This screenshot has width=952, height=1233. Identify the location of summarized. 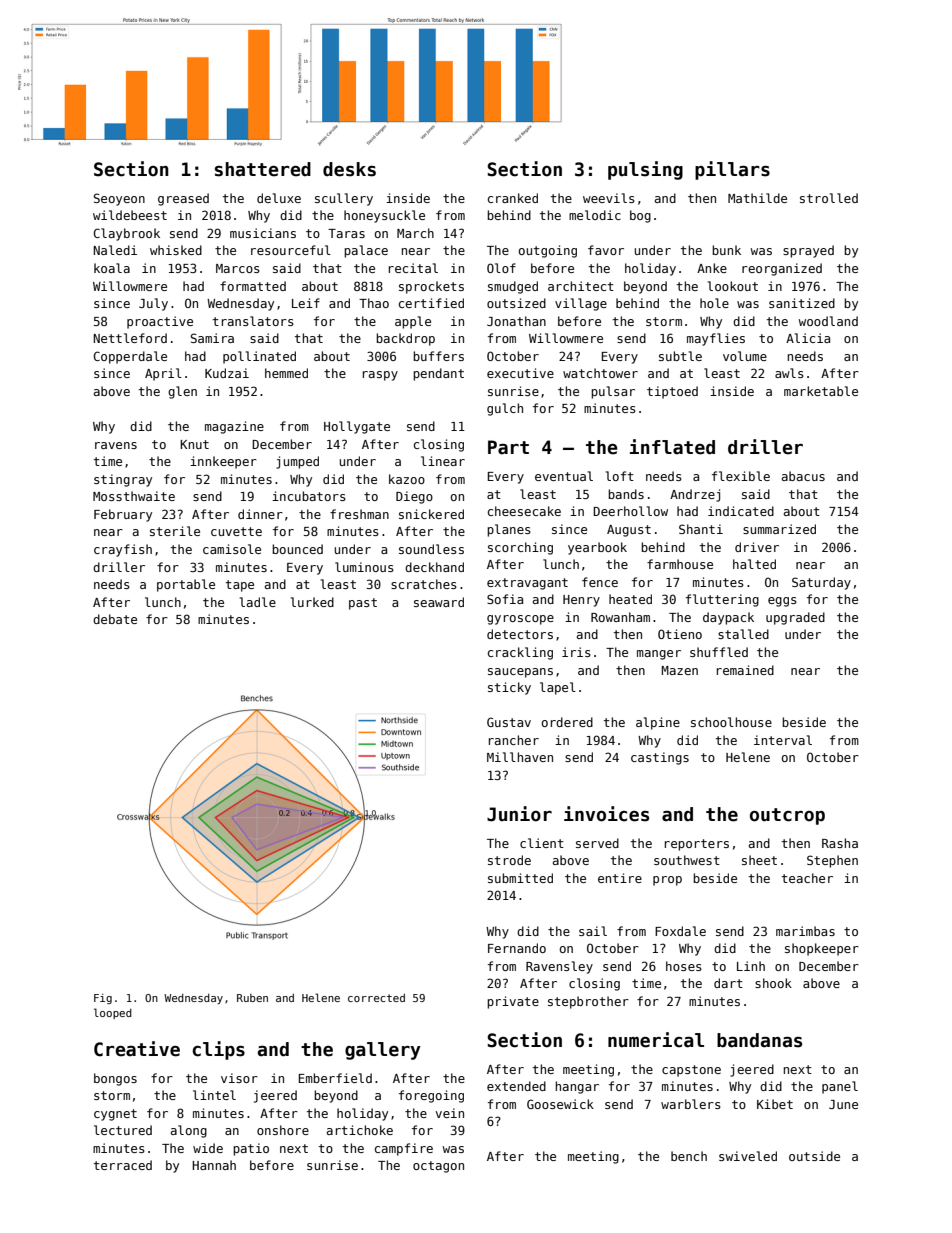
(779, 529).
